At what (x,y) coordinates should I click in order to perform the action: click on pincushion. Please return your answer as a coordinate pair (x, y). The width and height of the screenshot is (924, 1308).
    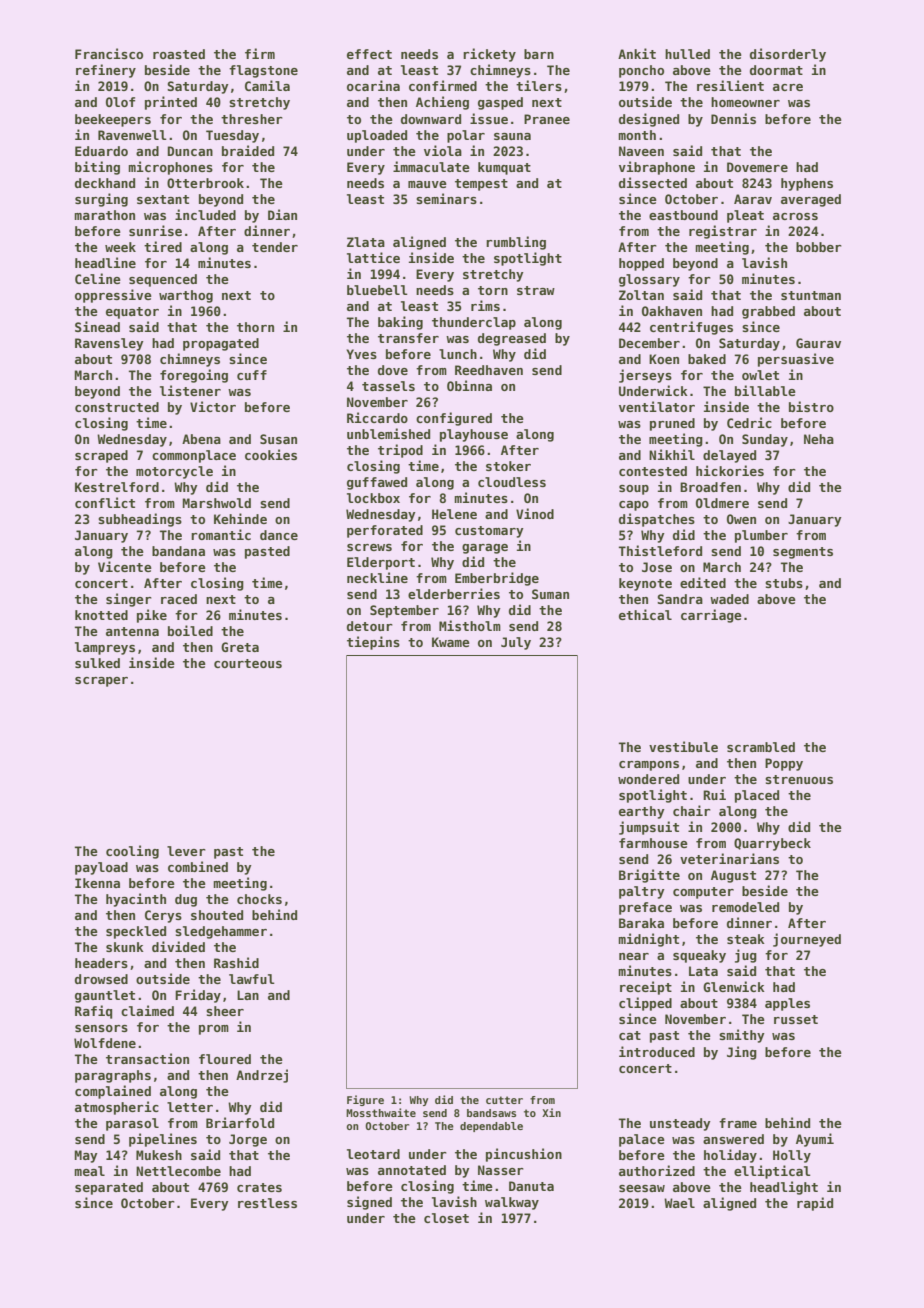
    Looking at the image, I should click on (524, 1155).
